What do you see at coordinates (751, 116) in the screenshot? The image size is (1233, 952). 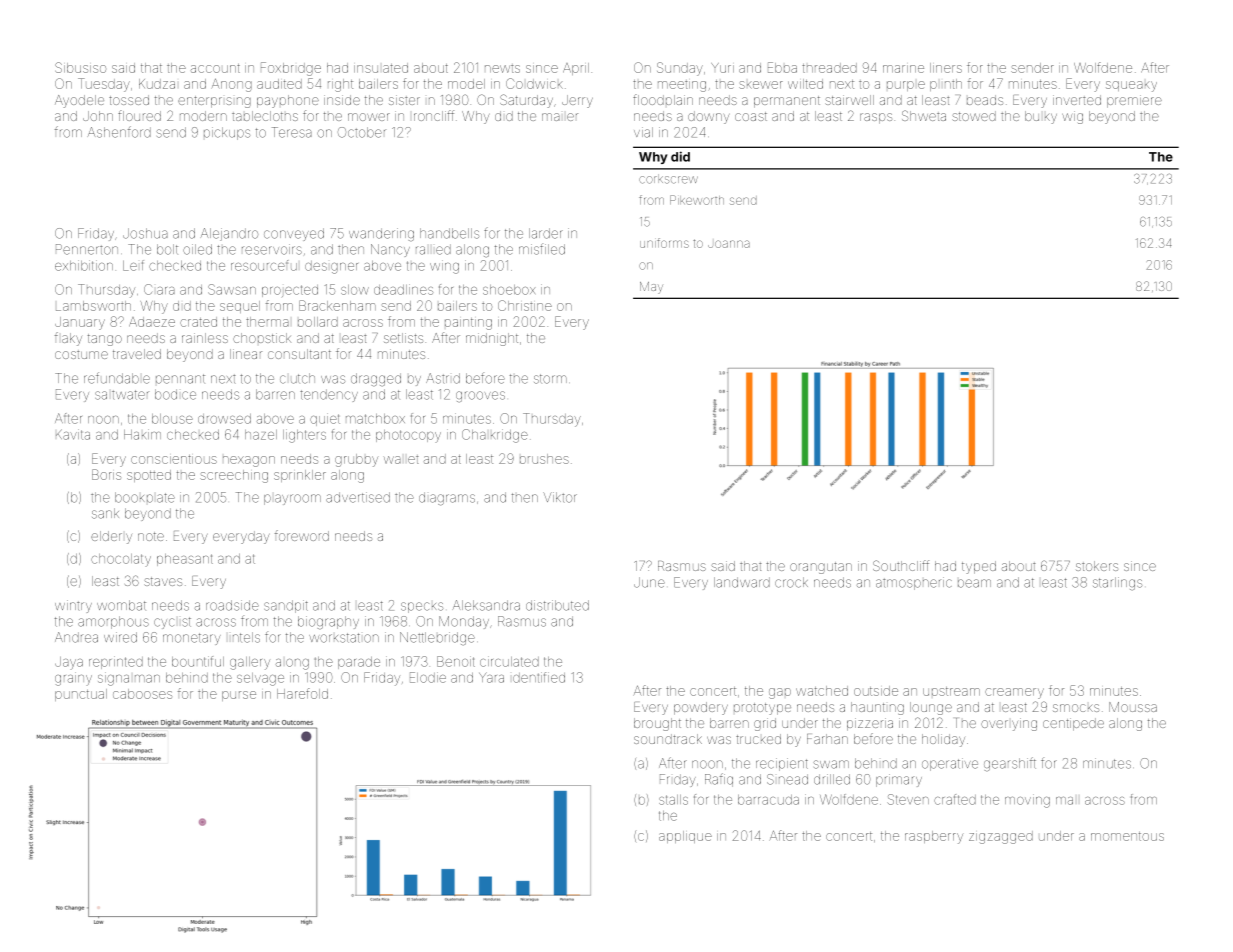 I see `coast` at bounding box center [751, 116].
